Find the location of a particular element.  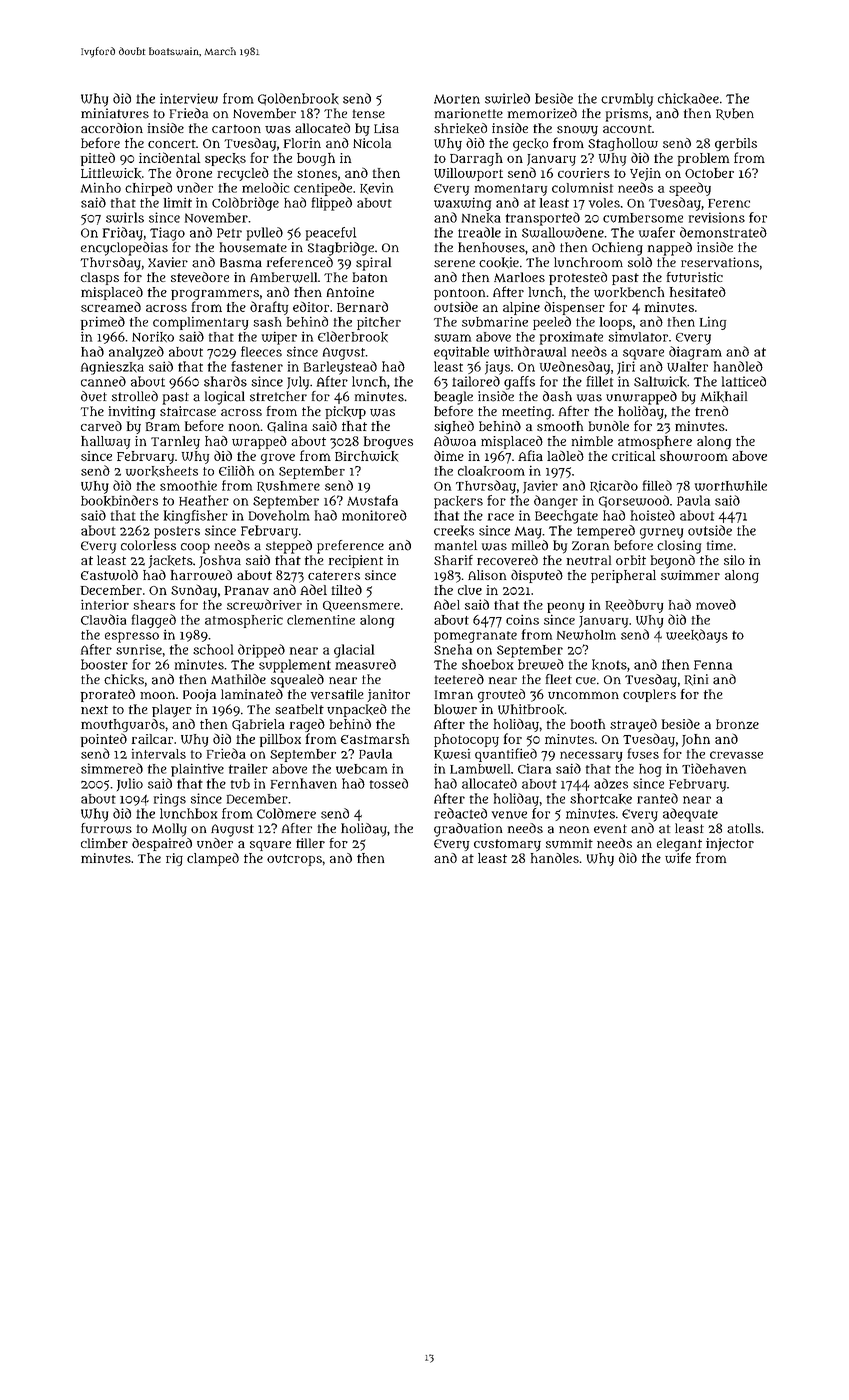

Tidehaven is located at coordinates (714, 768).
